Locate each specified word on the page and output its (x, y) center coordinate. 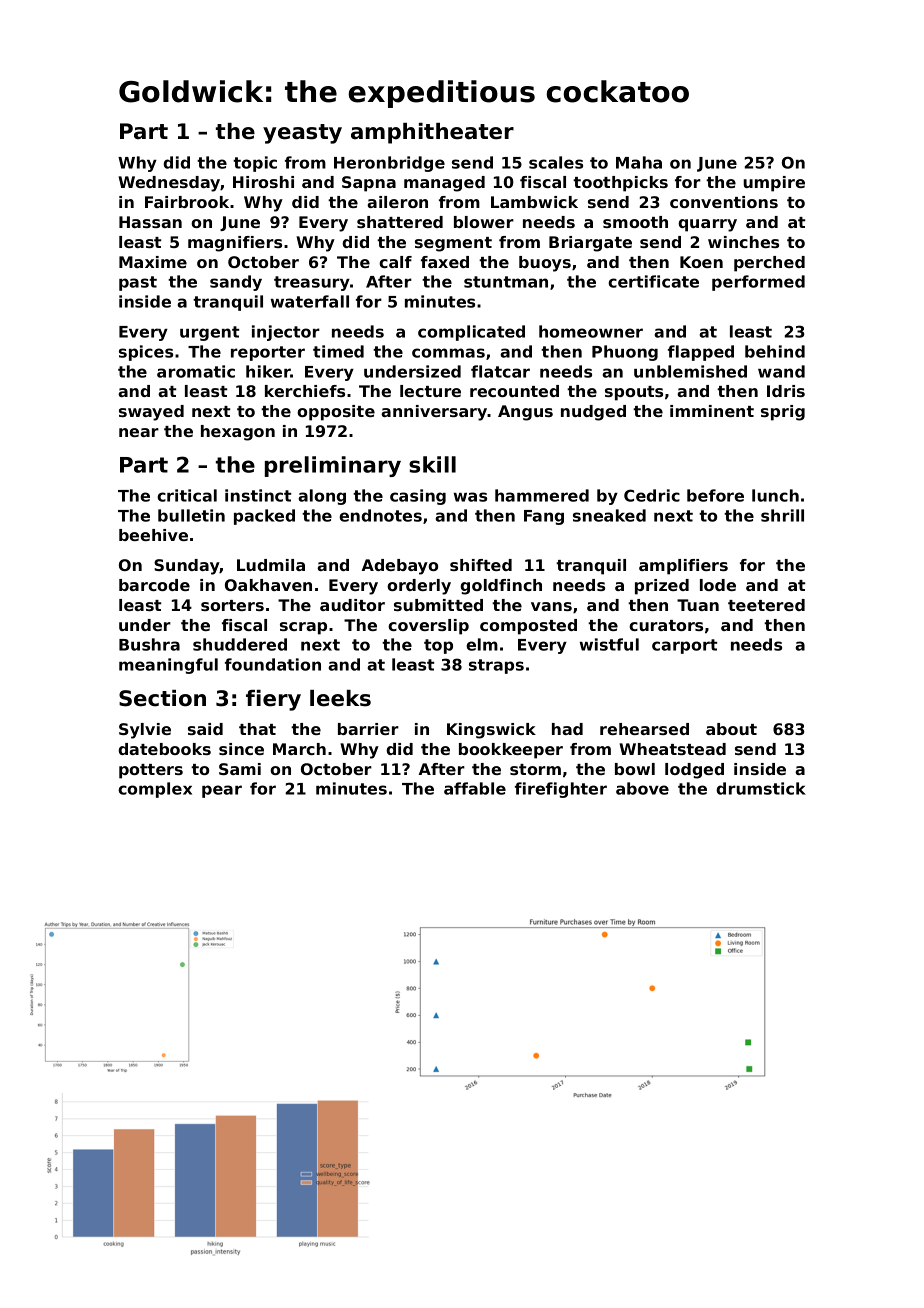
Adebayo (400, 567)
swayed (151, 413)
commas (448, 353)
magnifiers (235, 244)
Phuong (625, 353)
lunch (775, 495)
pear (222, 791)
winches (743, 242)
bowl (635, 769)
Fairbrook (187, 202)
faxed (445, 262)
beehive (153, 535)
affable (475, 788)
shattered (400, 222)
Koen (701, 262)
